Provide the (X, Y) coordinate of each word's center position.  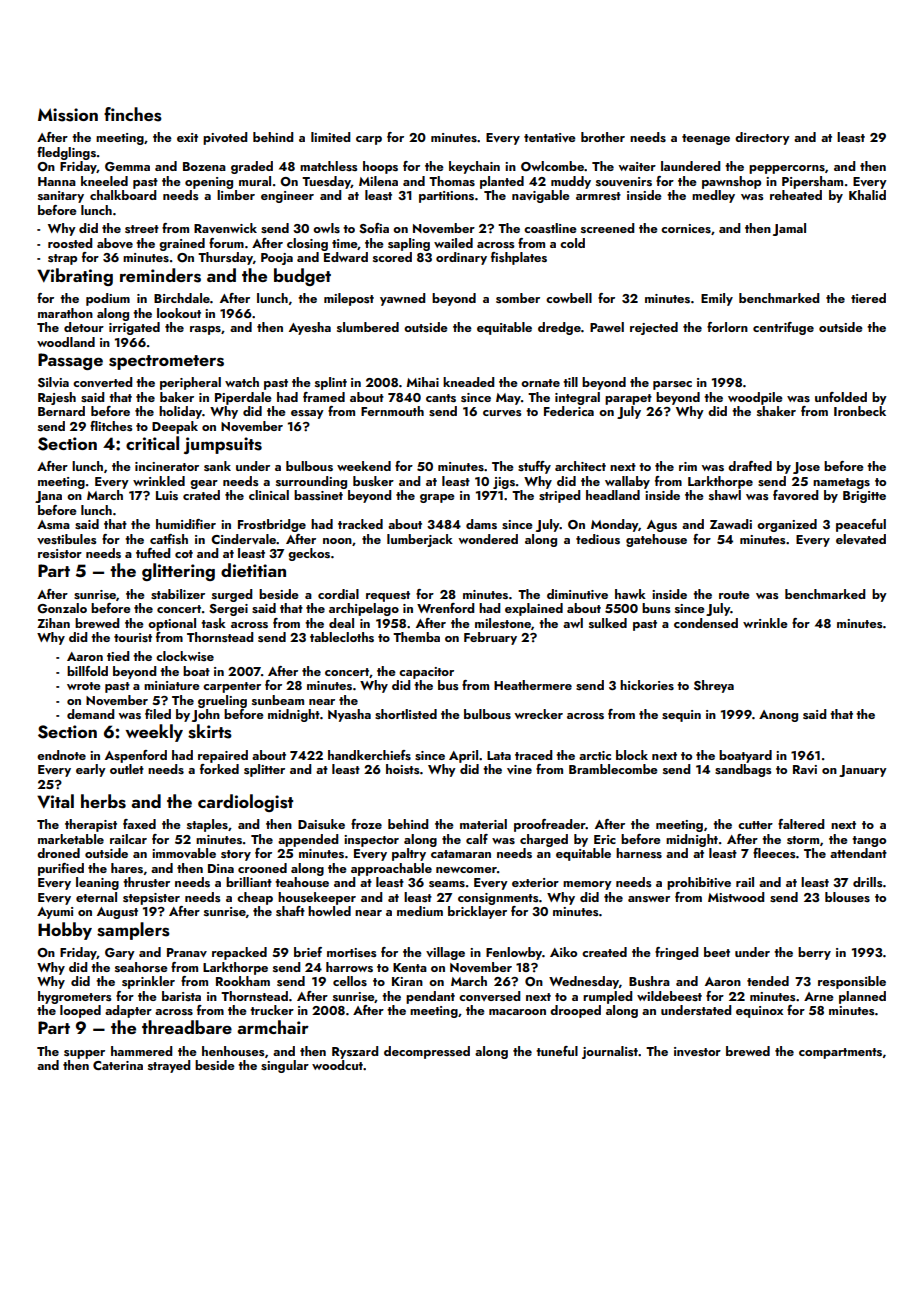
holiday (180, 412)
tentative (550, 137)
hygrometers (75, 997)
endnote (61, 755)
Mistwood (736, 897)
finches (133, 114)
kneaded (468, 382)
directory (762, 138)
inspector (371, 841)
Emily (717, 299)
